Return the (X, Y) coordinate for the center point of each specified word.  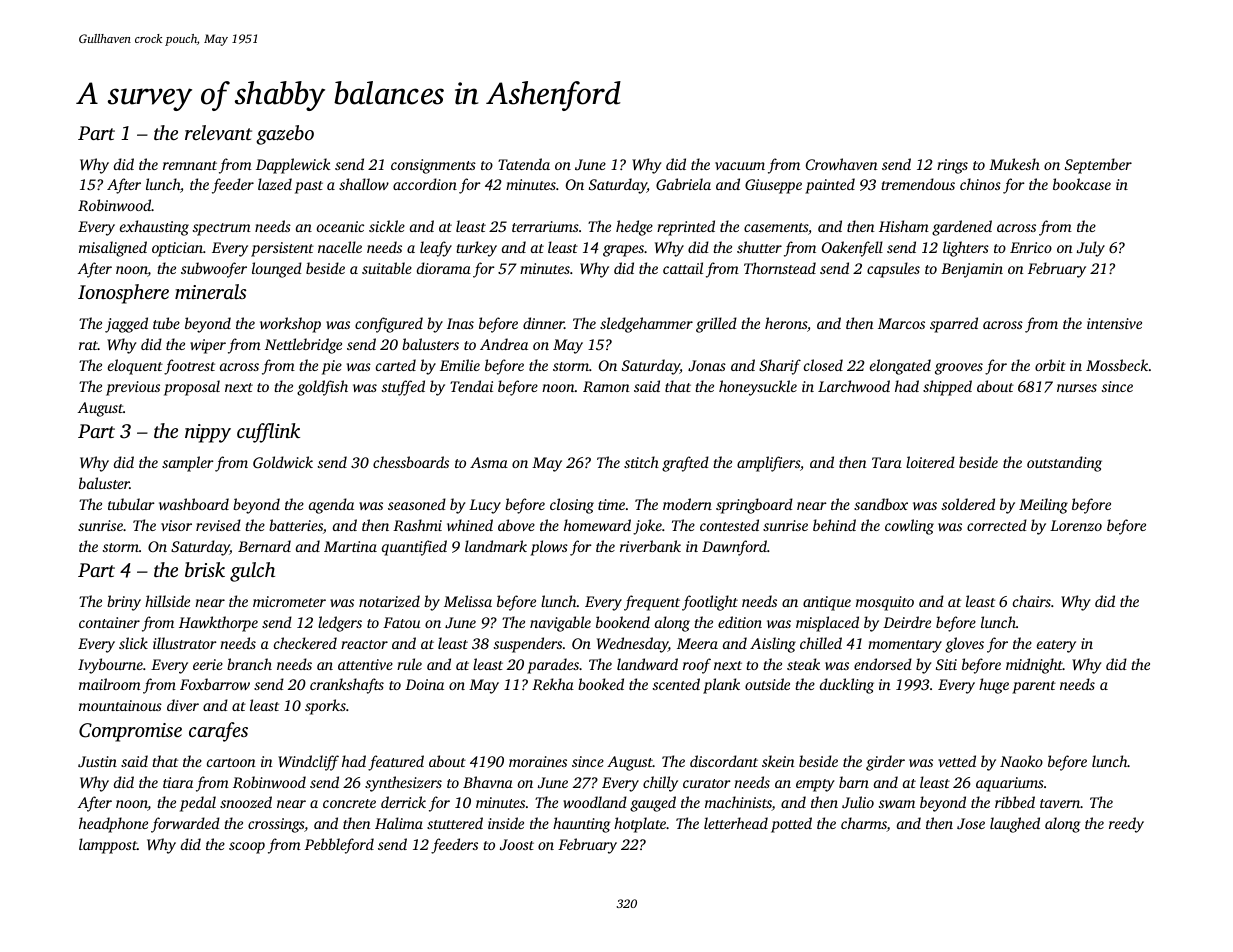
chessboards (411, 462)
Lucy (485, 506)
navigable (560, 624)
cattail (683, 268)
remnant (190, 165)
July (1091, 249)
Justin (97, 761)
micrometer (289, 601)
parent (1034, 687)
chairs (1032, 601)
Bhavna (488, 782)
